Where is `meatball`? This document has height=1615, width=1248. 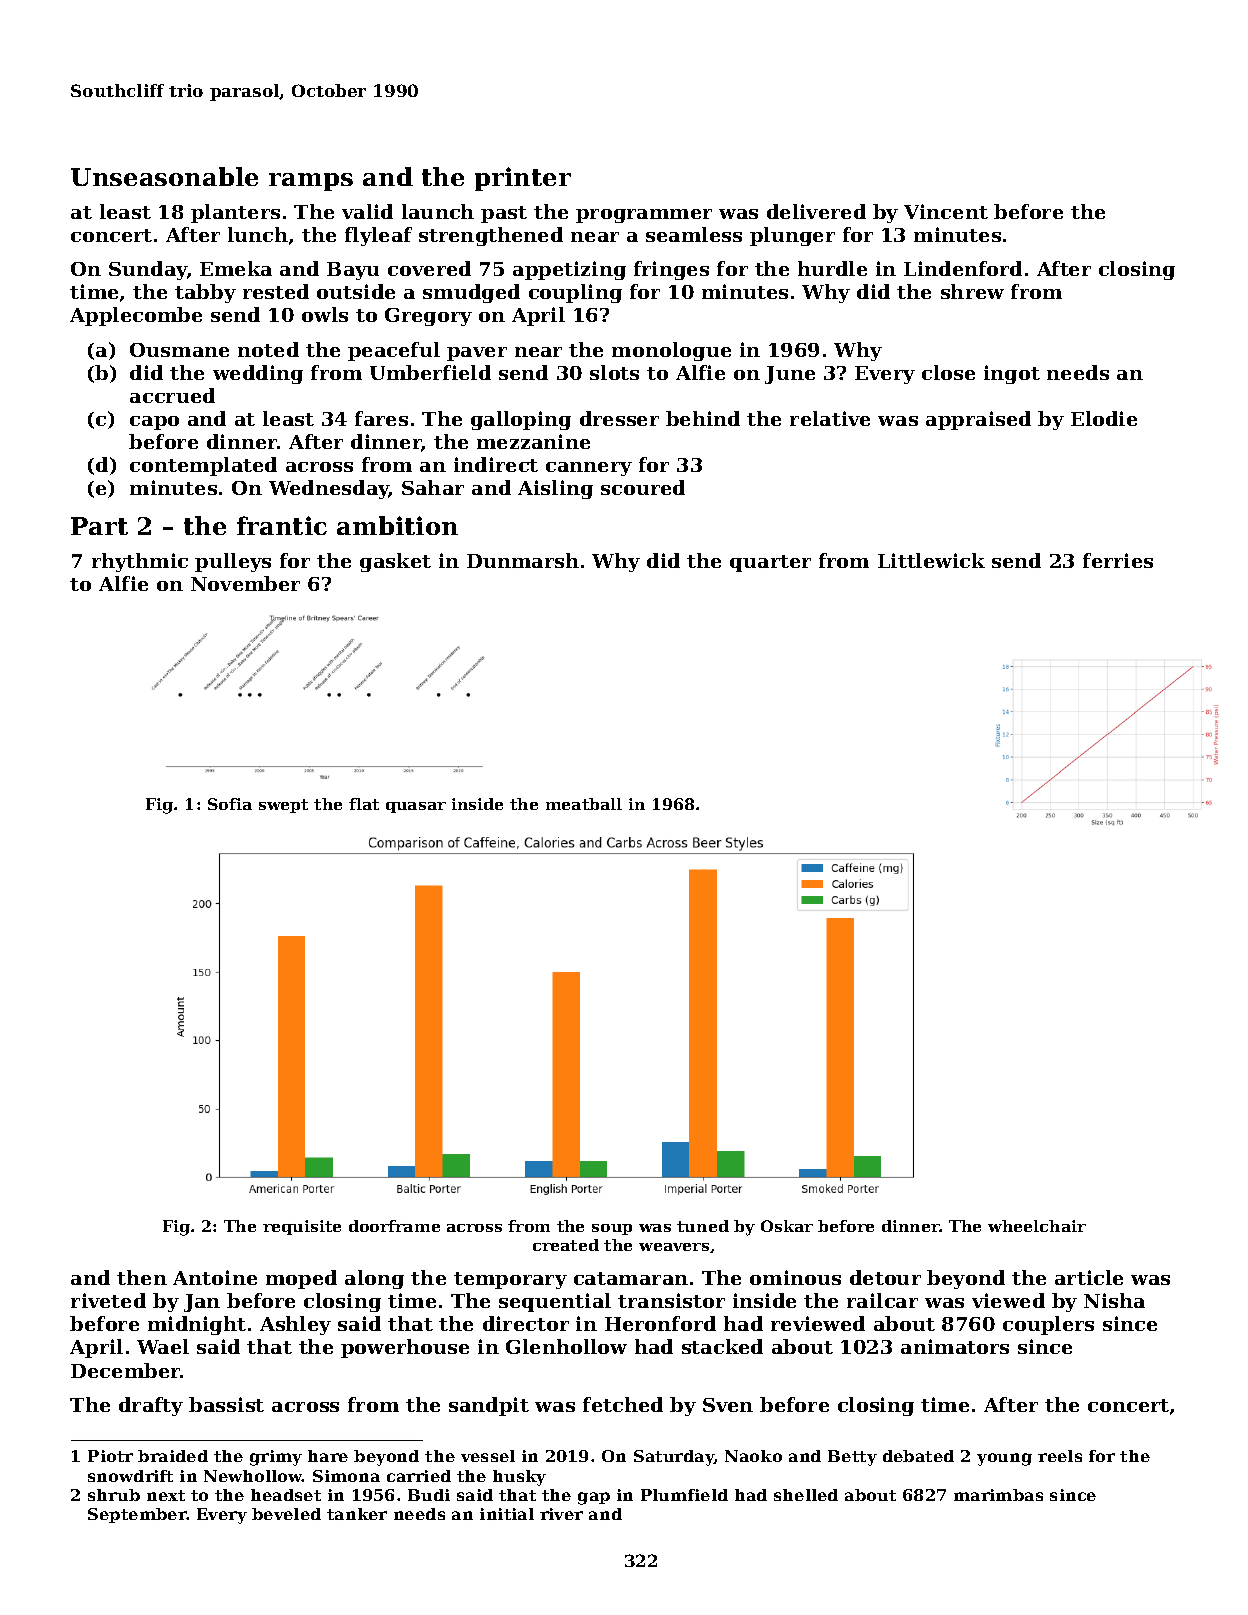
meatball is located at coordinates (584, 804).
